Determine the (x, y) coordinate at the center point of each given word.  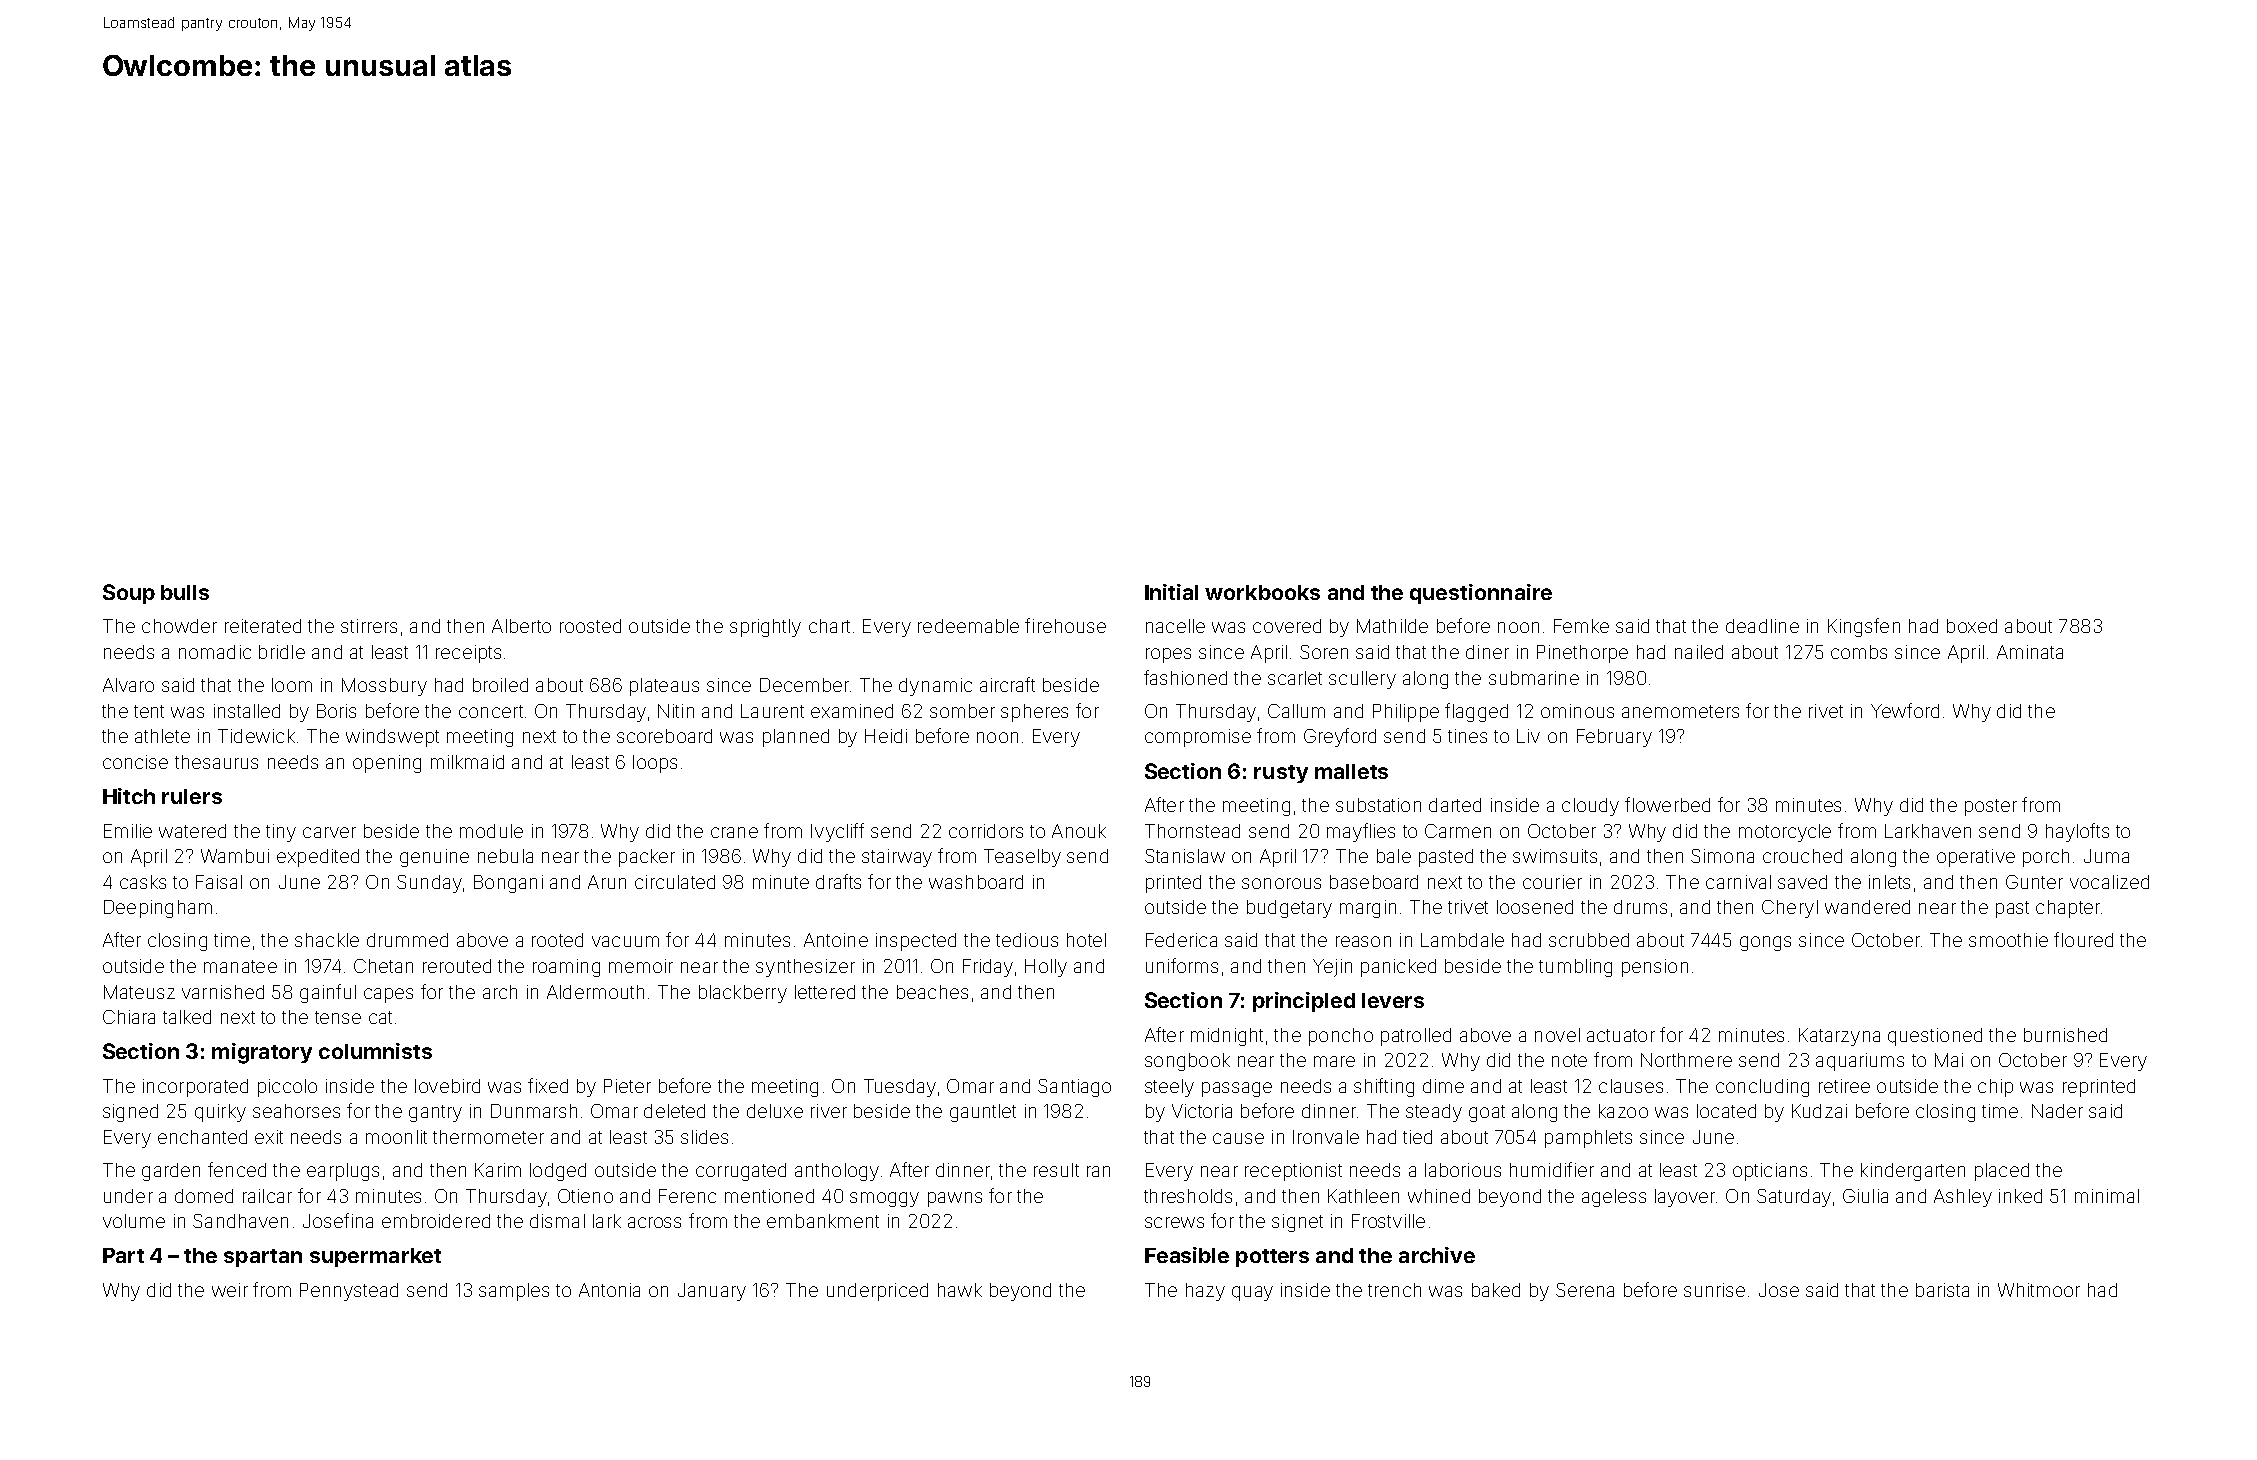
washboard (976, 882)
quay (1252, 1293)
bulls (185, 592)
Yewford (1905, 710)
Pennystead (349, 1292)
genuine (434, 858)
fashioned (1185, 677)
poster (1991, 807)
